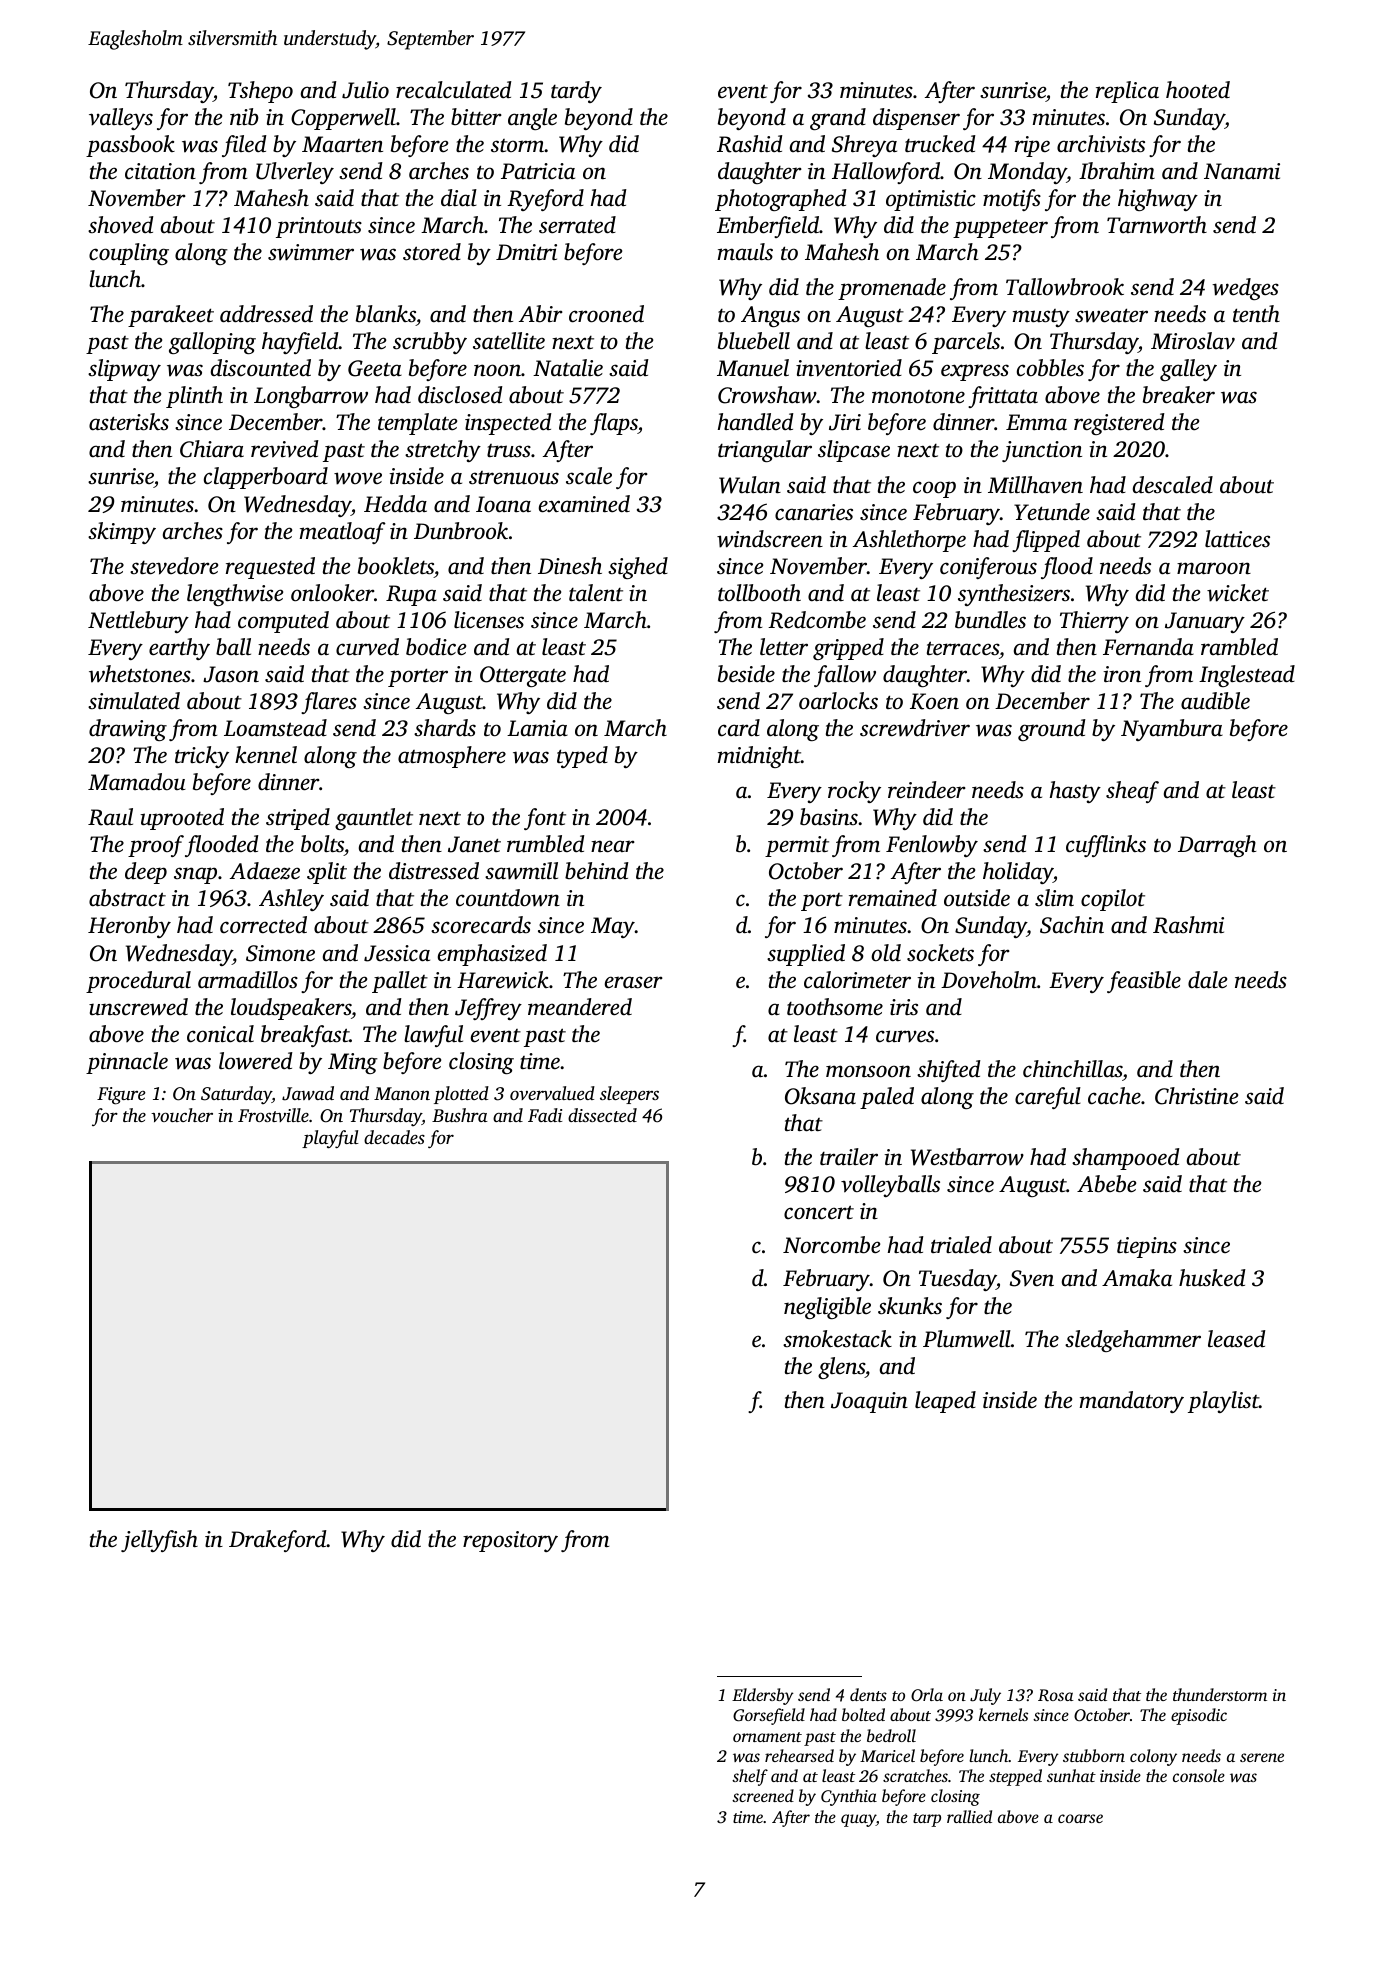 This screenshot has height=1969, width=1386. Describe the element at coordinates (358, 478) in the screenshot. I see `wove` at that location.
